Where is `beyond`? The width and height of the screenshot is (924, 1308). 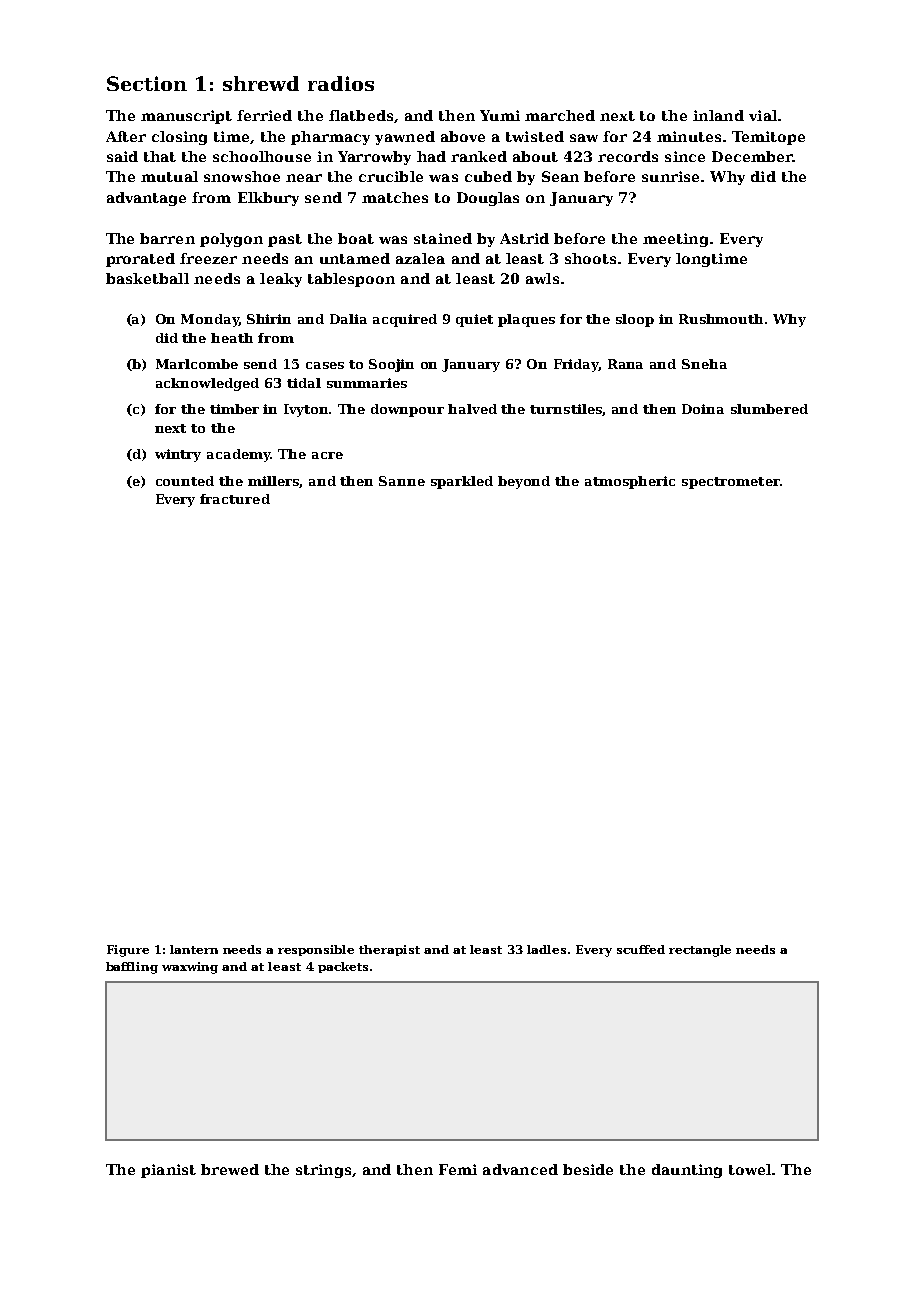 beyond is located at coordinates (524, 482).
